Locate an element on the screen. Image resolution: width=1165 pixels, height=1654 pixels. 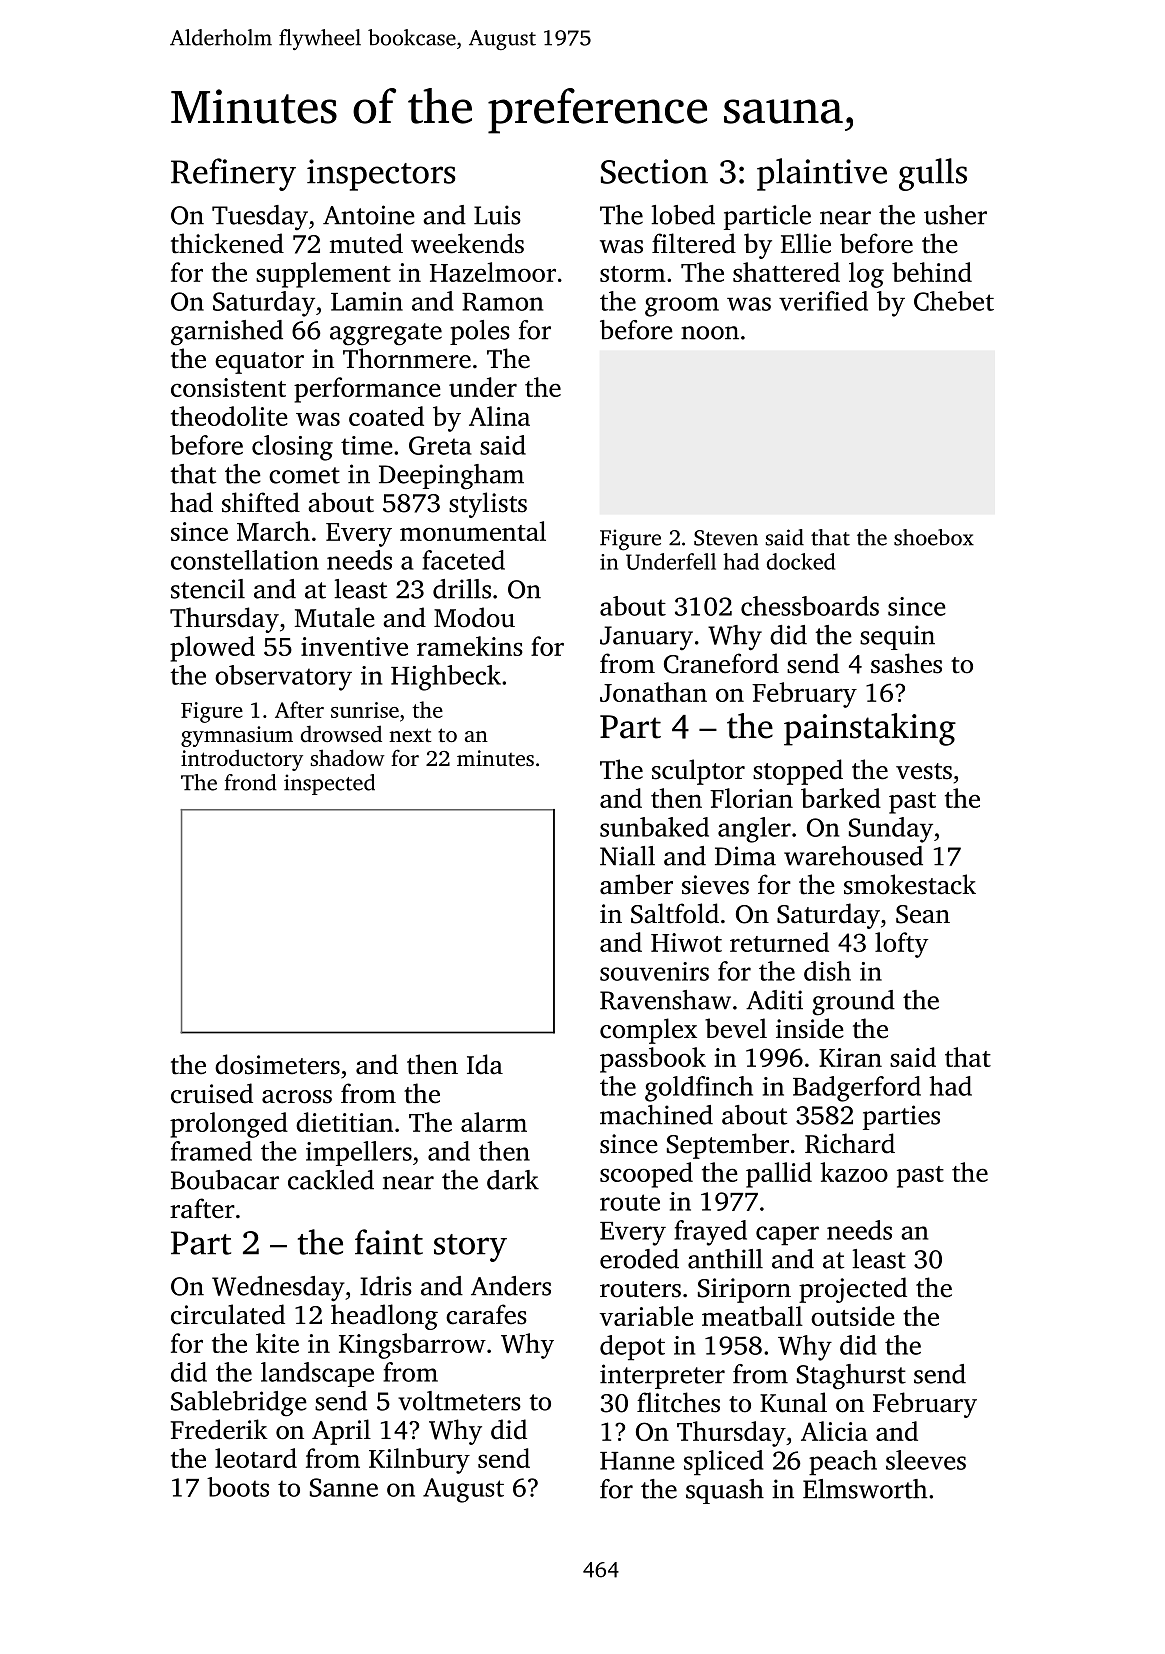
circulated is located at coordinates (228, 1314).
